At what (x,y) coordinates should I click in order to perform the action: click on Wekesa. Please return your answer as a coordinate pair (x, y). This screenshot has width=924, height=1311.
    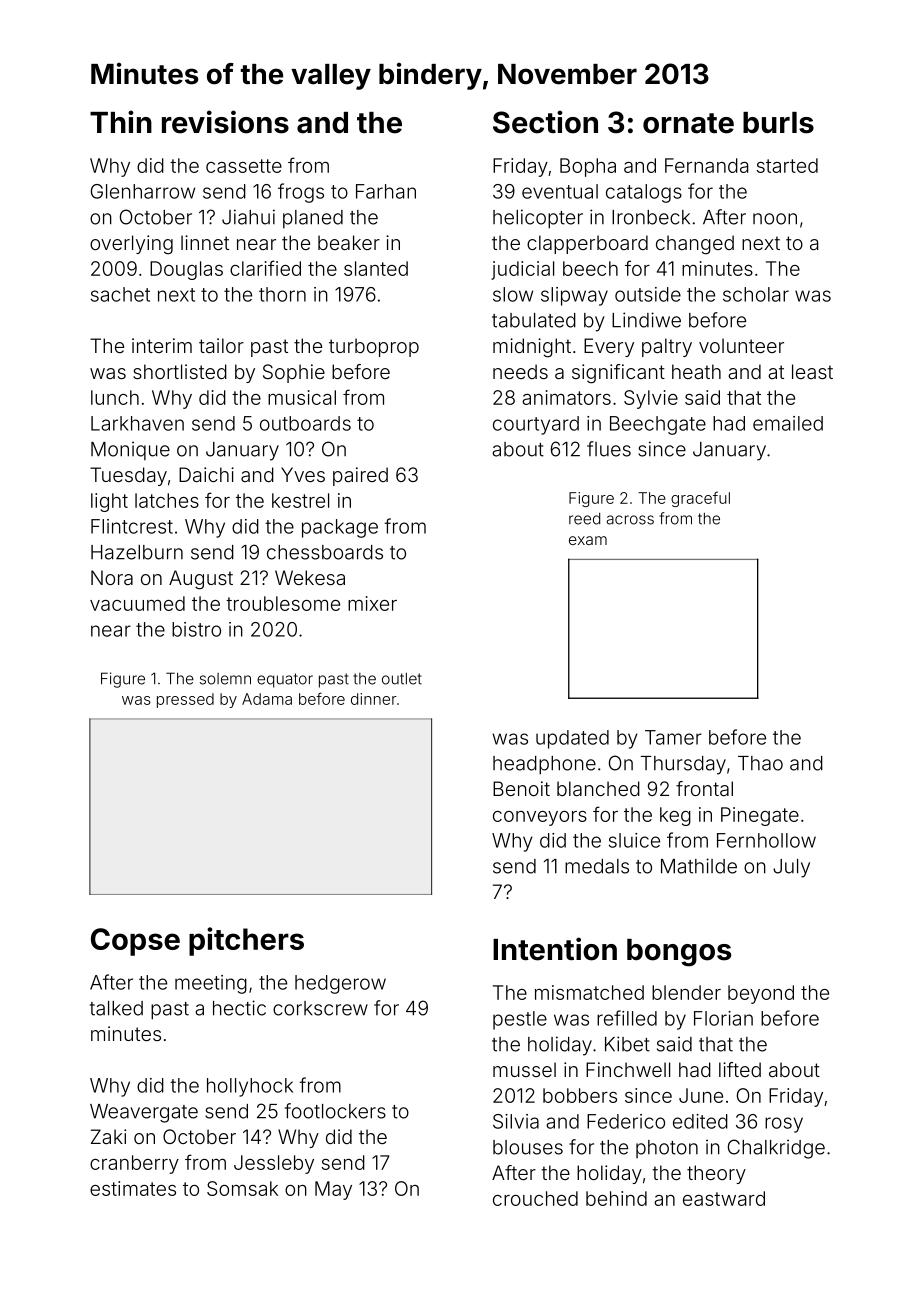
    Looking at the image, I should click on (310, 577).
